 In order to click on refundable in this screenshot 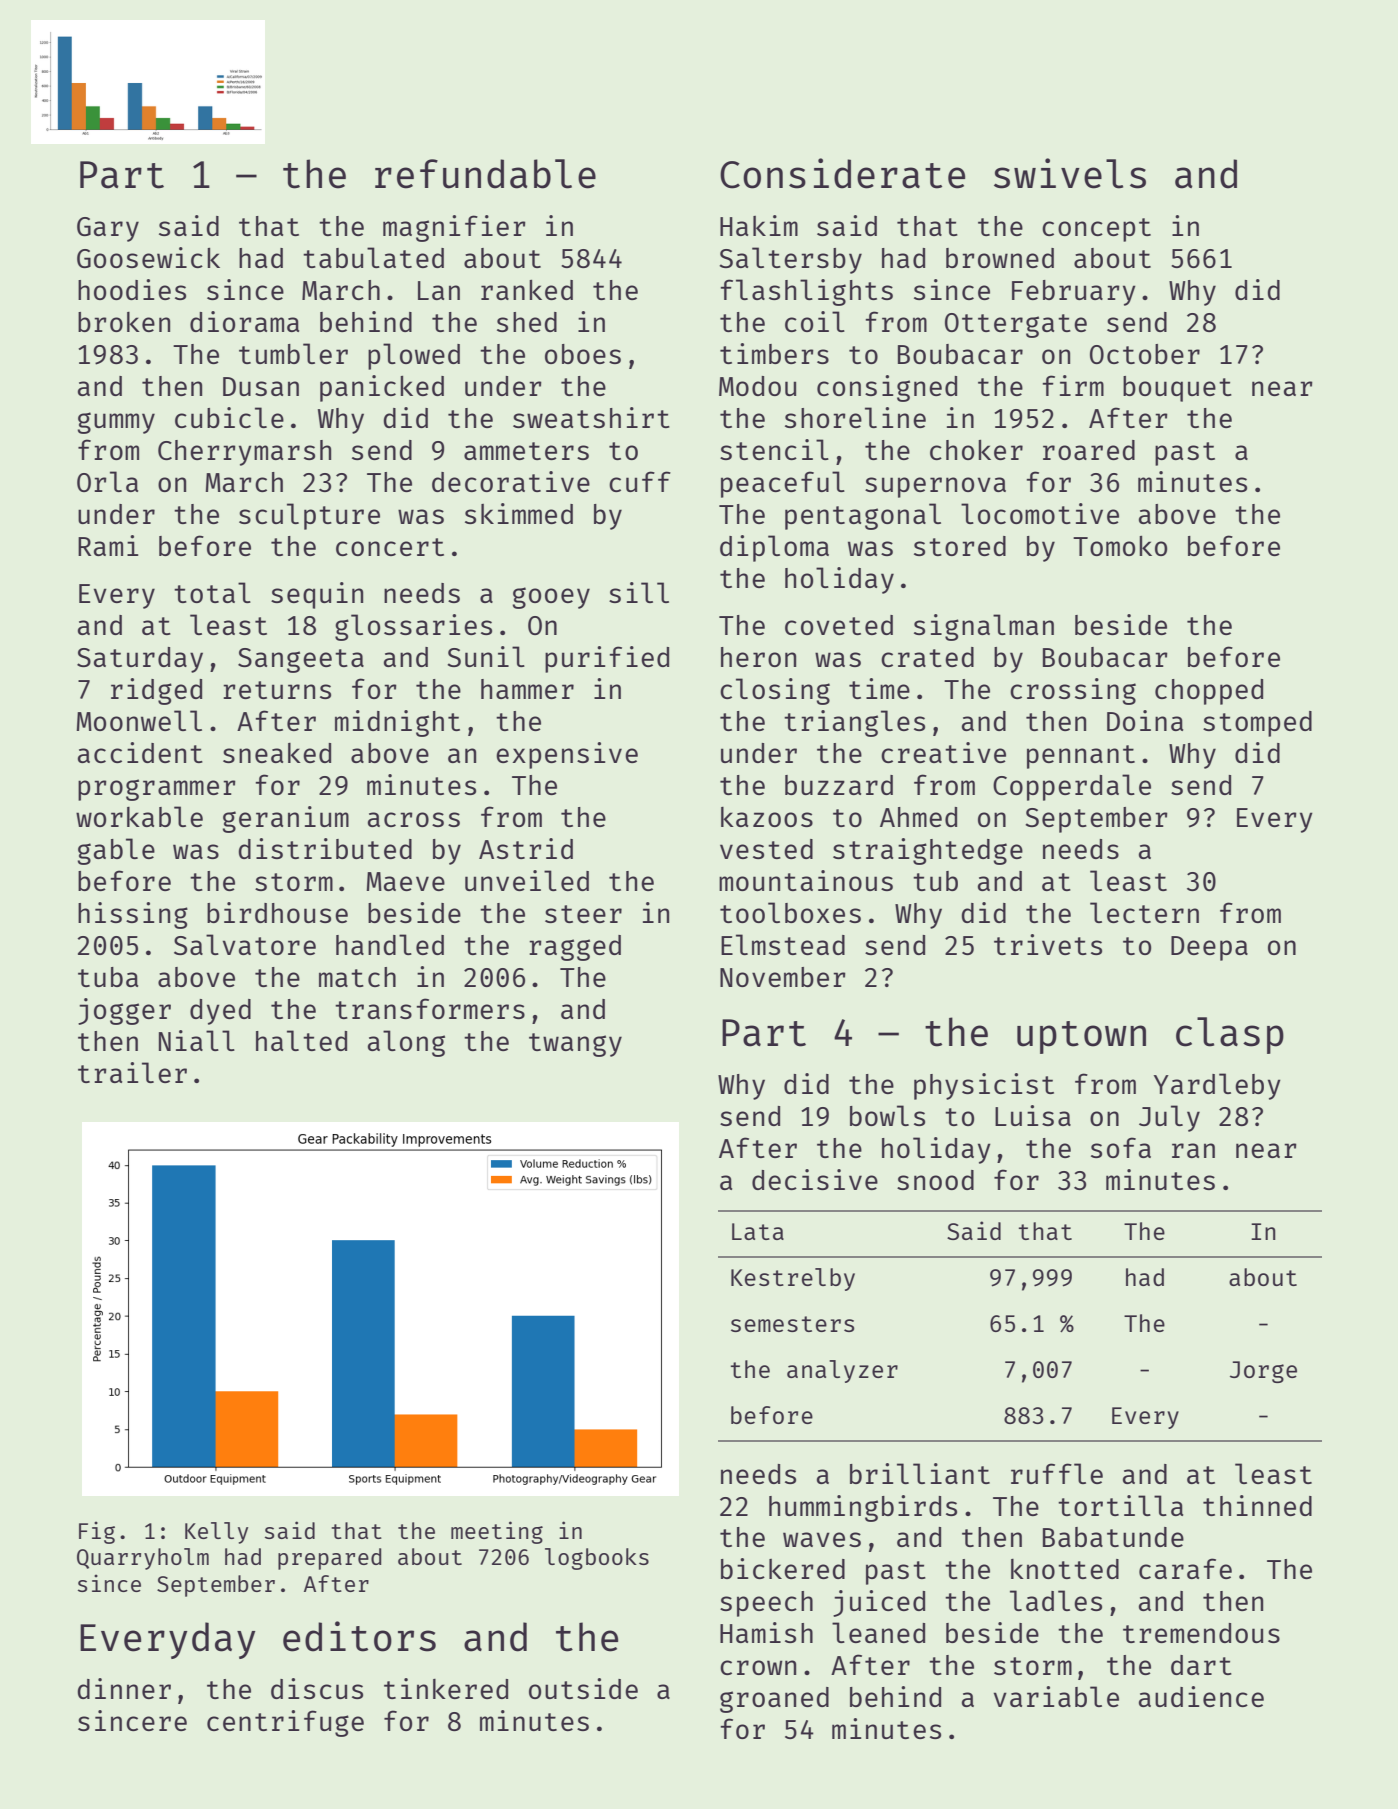, I will do `click(485, 174)`.
